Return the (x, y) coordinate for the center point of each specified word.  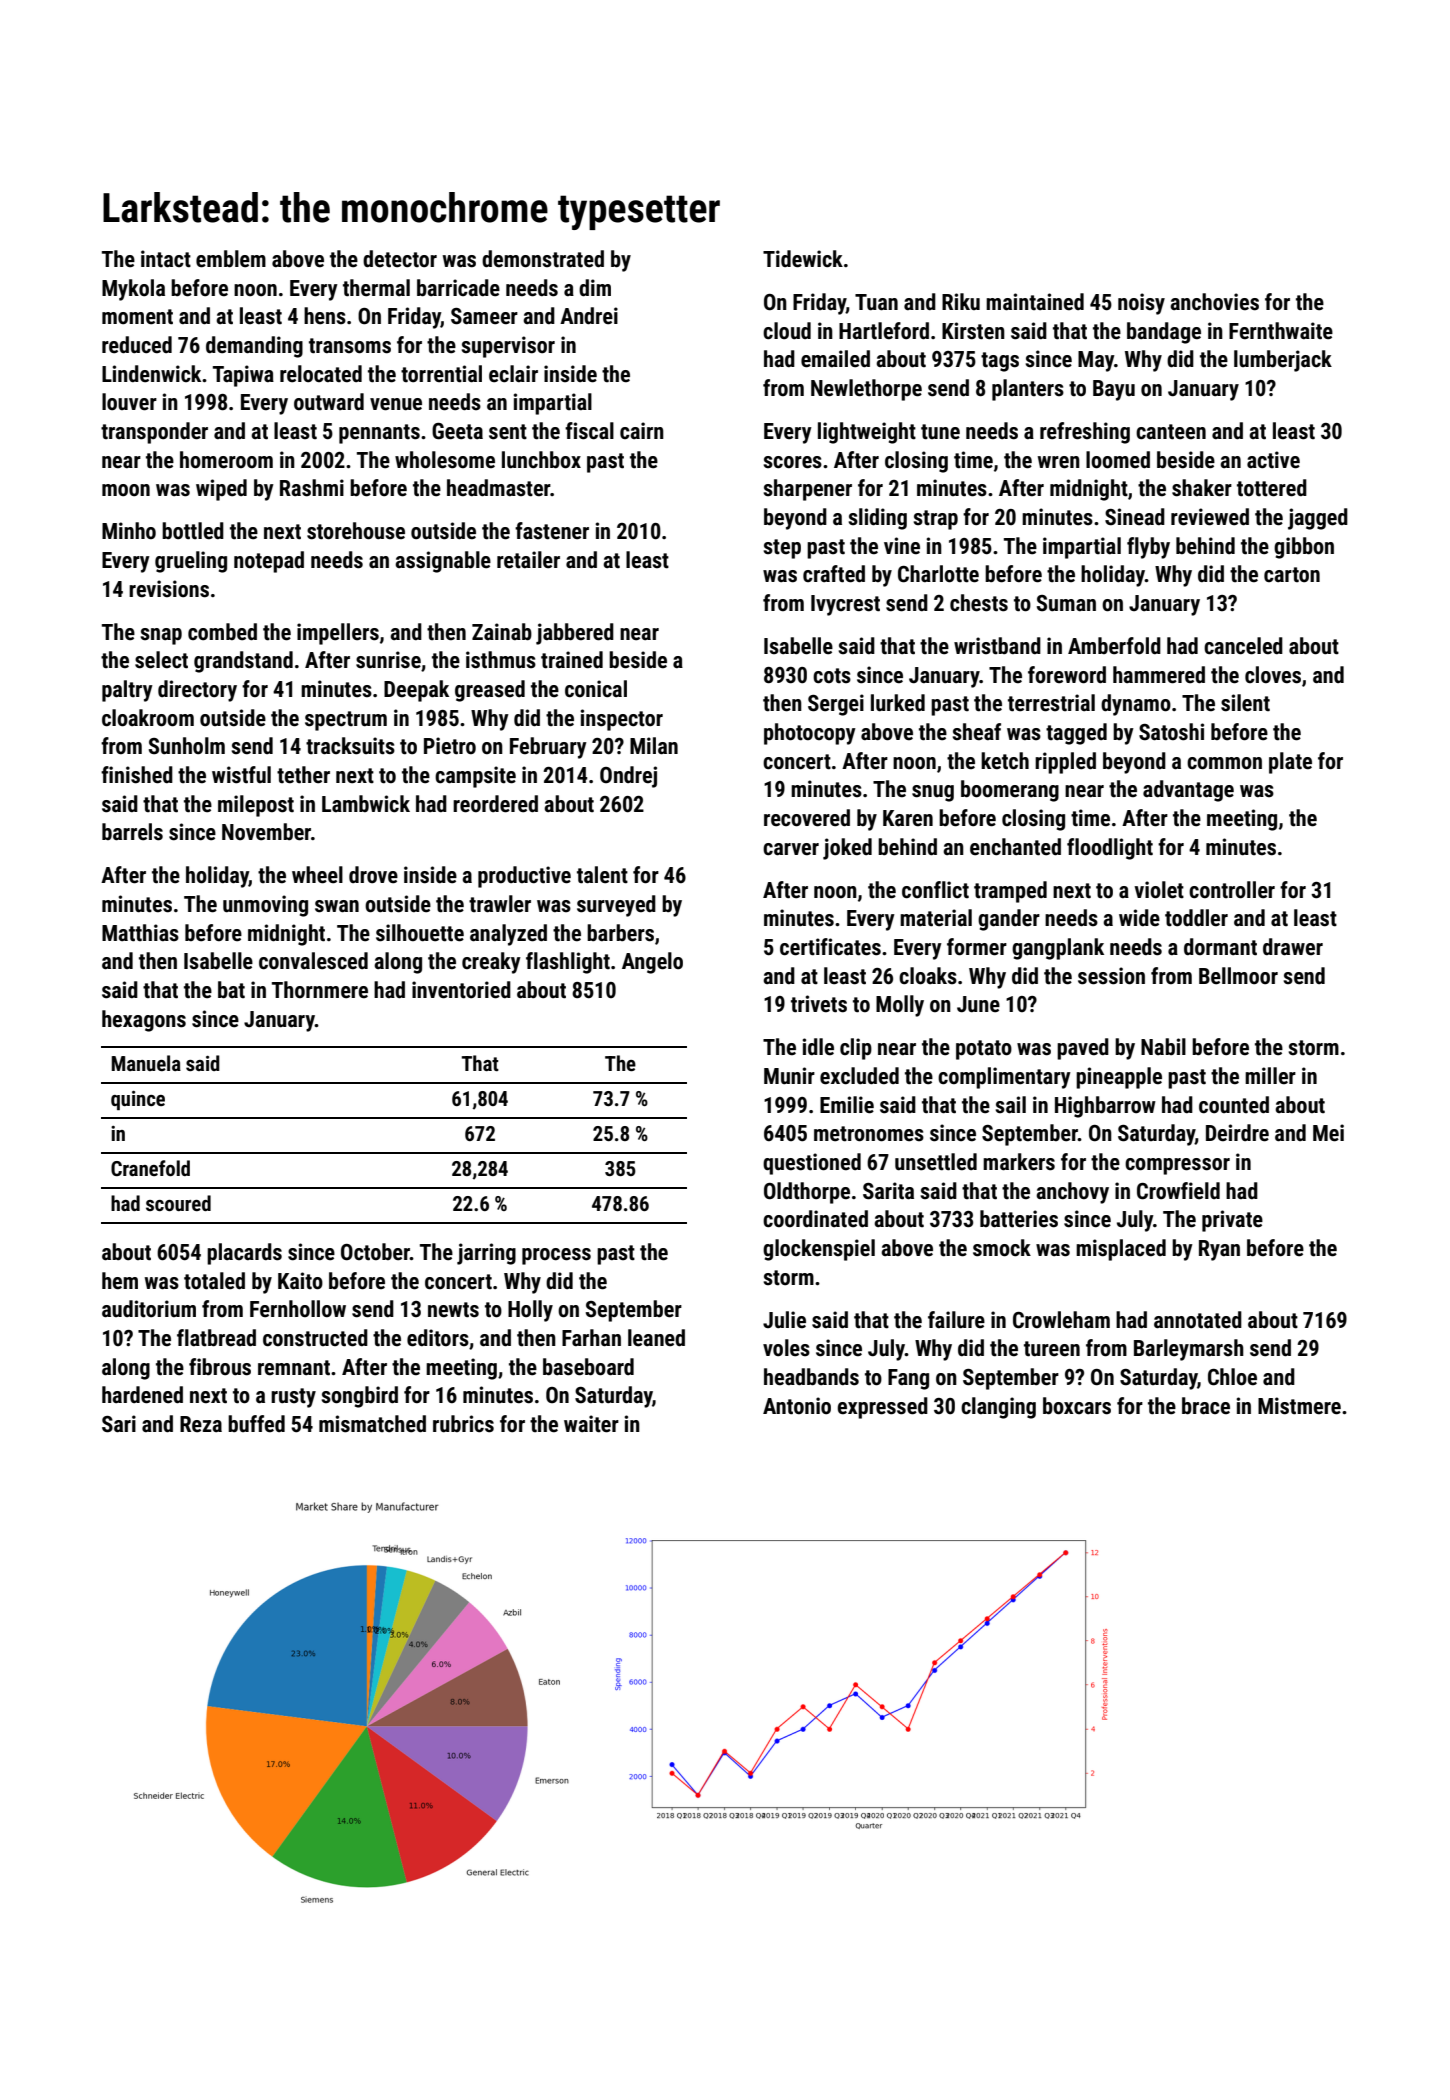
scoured (178, 1203)
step (782, 549)
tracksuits (350, 746)
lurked (898, 703)
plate (1290, 763)
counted (1234, 1105)
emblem (231, 259)
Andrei (589, 316)
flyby (1148, 548)
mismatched (372, 1424)
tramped (1010, 892)
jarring (486, 1254)
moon (126, 490)
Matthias (140, 933)
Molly (900, 1006)
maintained (1035, 302)
